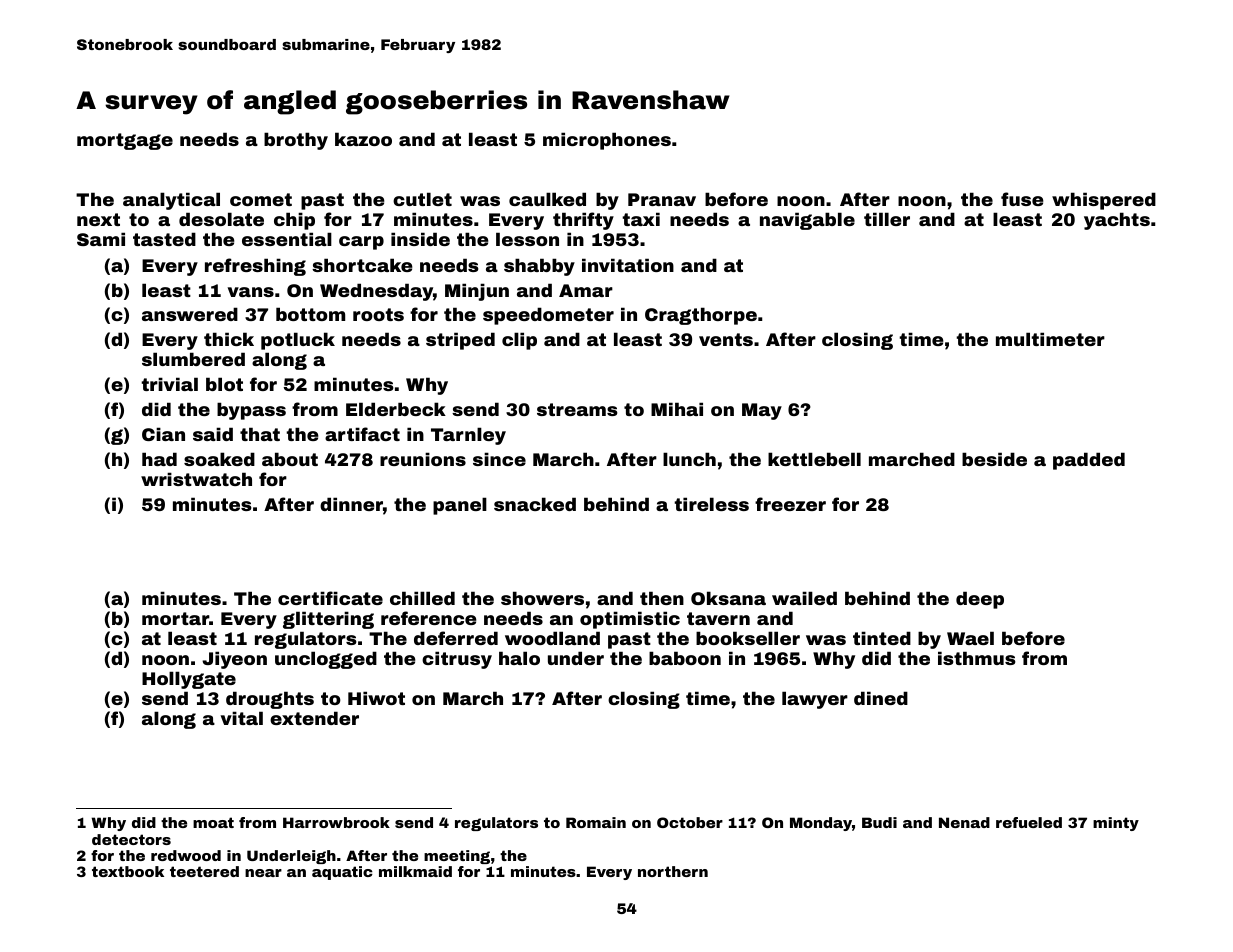 The height and width of the screenshot is (952, 1233). I want to click on aquatic, so click(342, 873).
